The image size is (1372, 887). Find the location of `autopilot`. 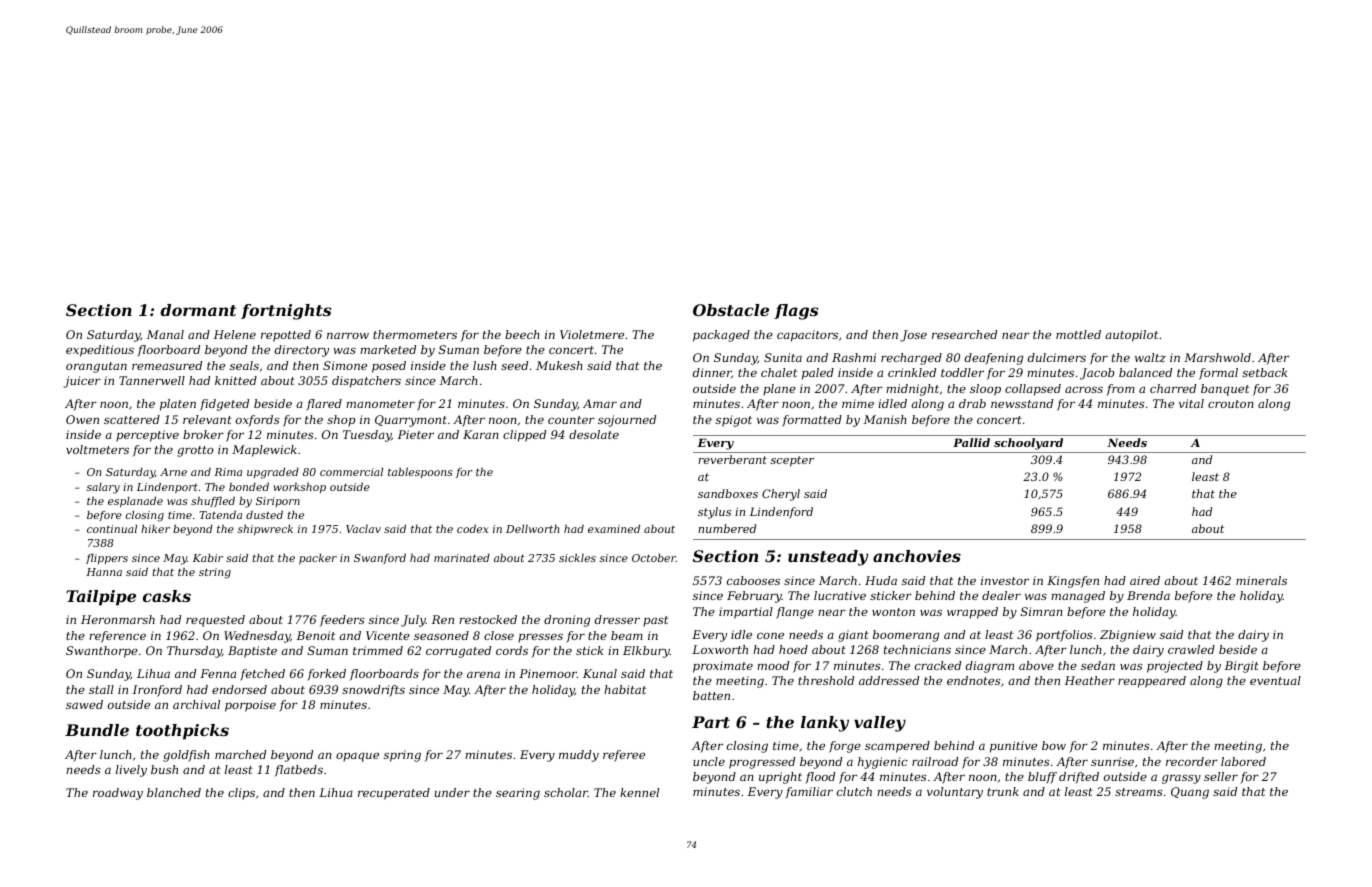

autopilot is located at coordinates (1131, 336).
